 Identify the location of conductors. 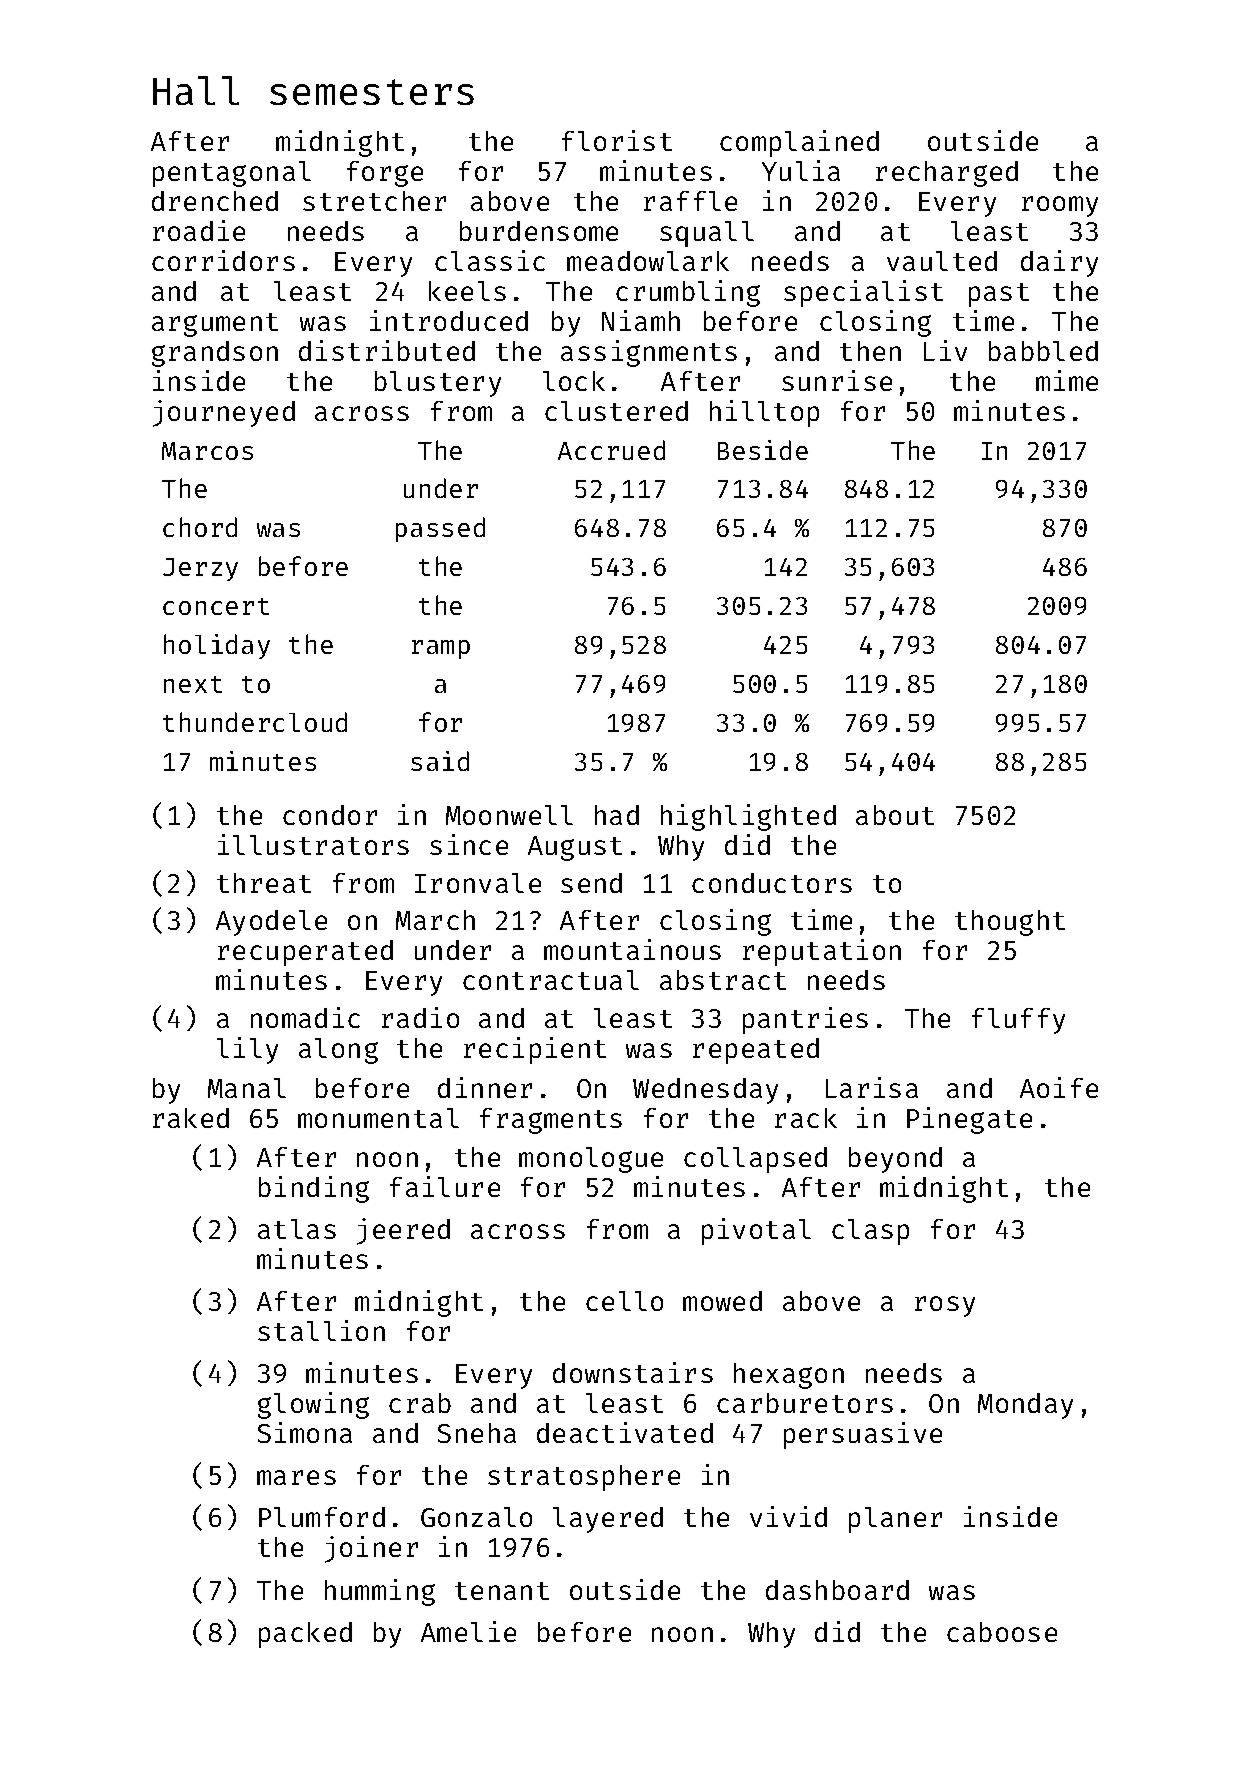
(772, 883).
